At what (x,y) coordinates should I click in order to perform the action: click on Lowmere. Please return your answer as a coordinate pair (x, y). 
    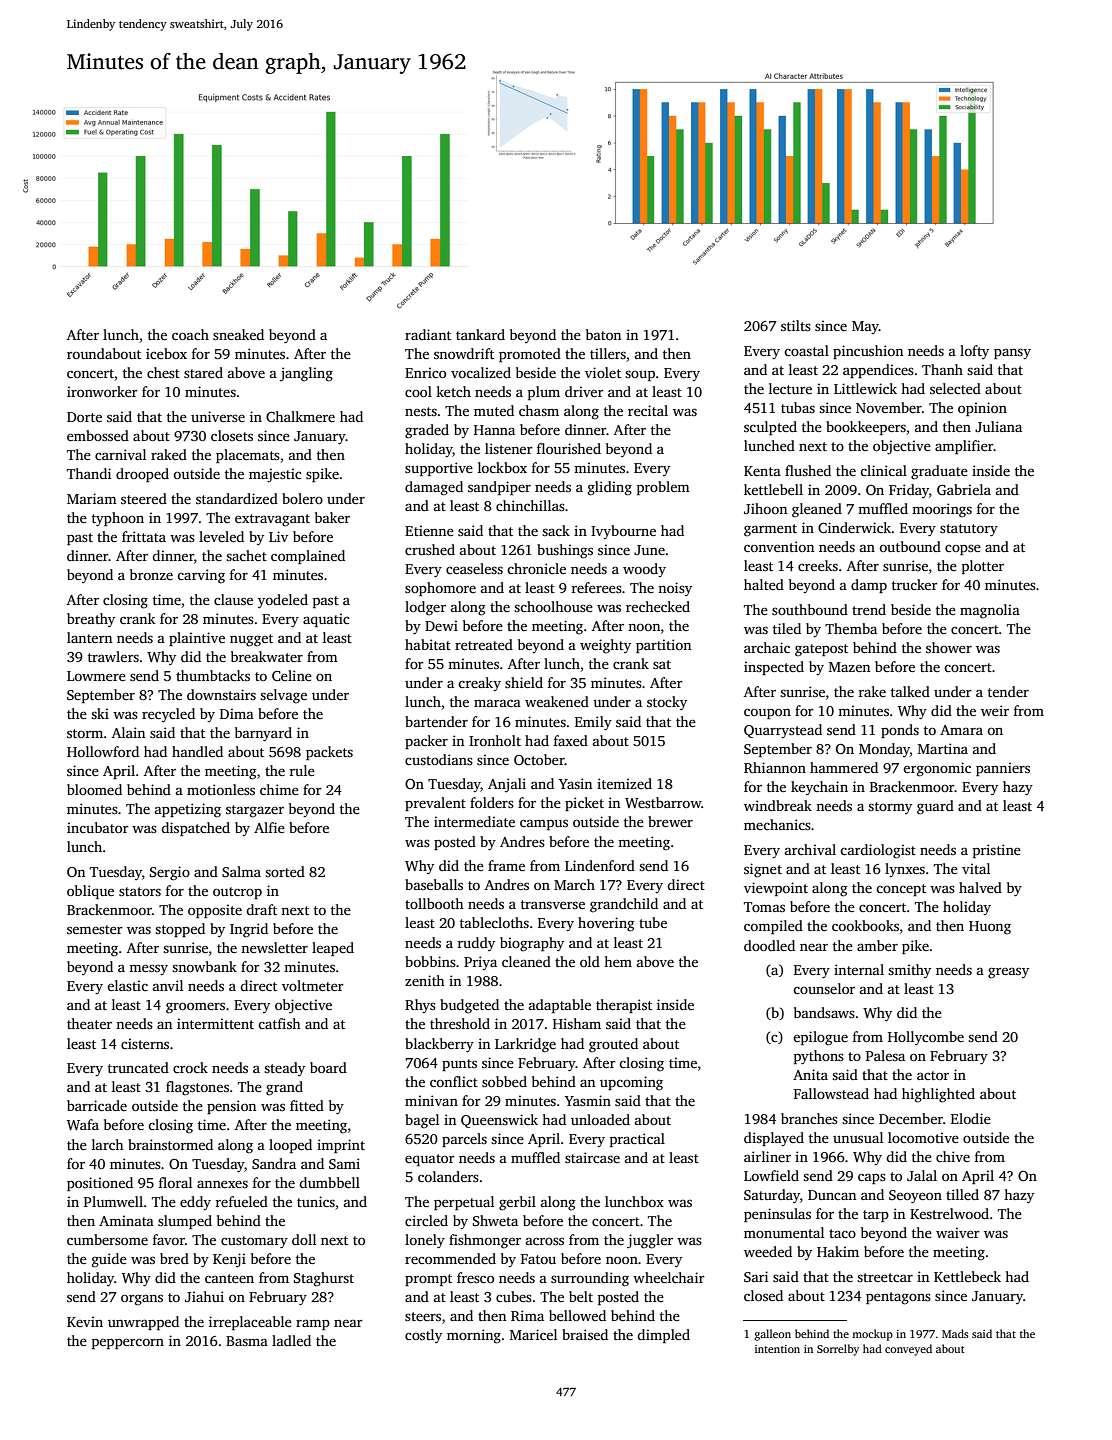
    Looking at the image, I should click on (96, 676).
